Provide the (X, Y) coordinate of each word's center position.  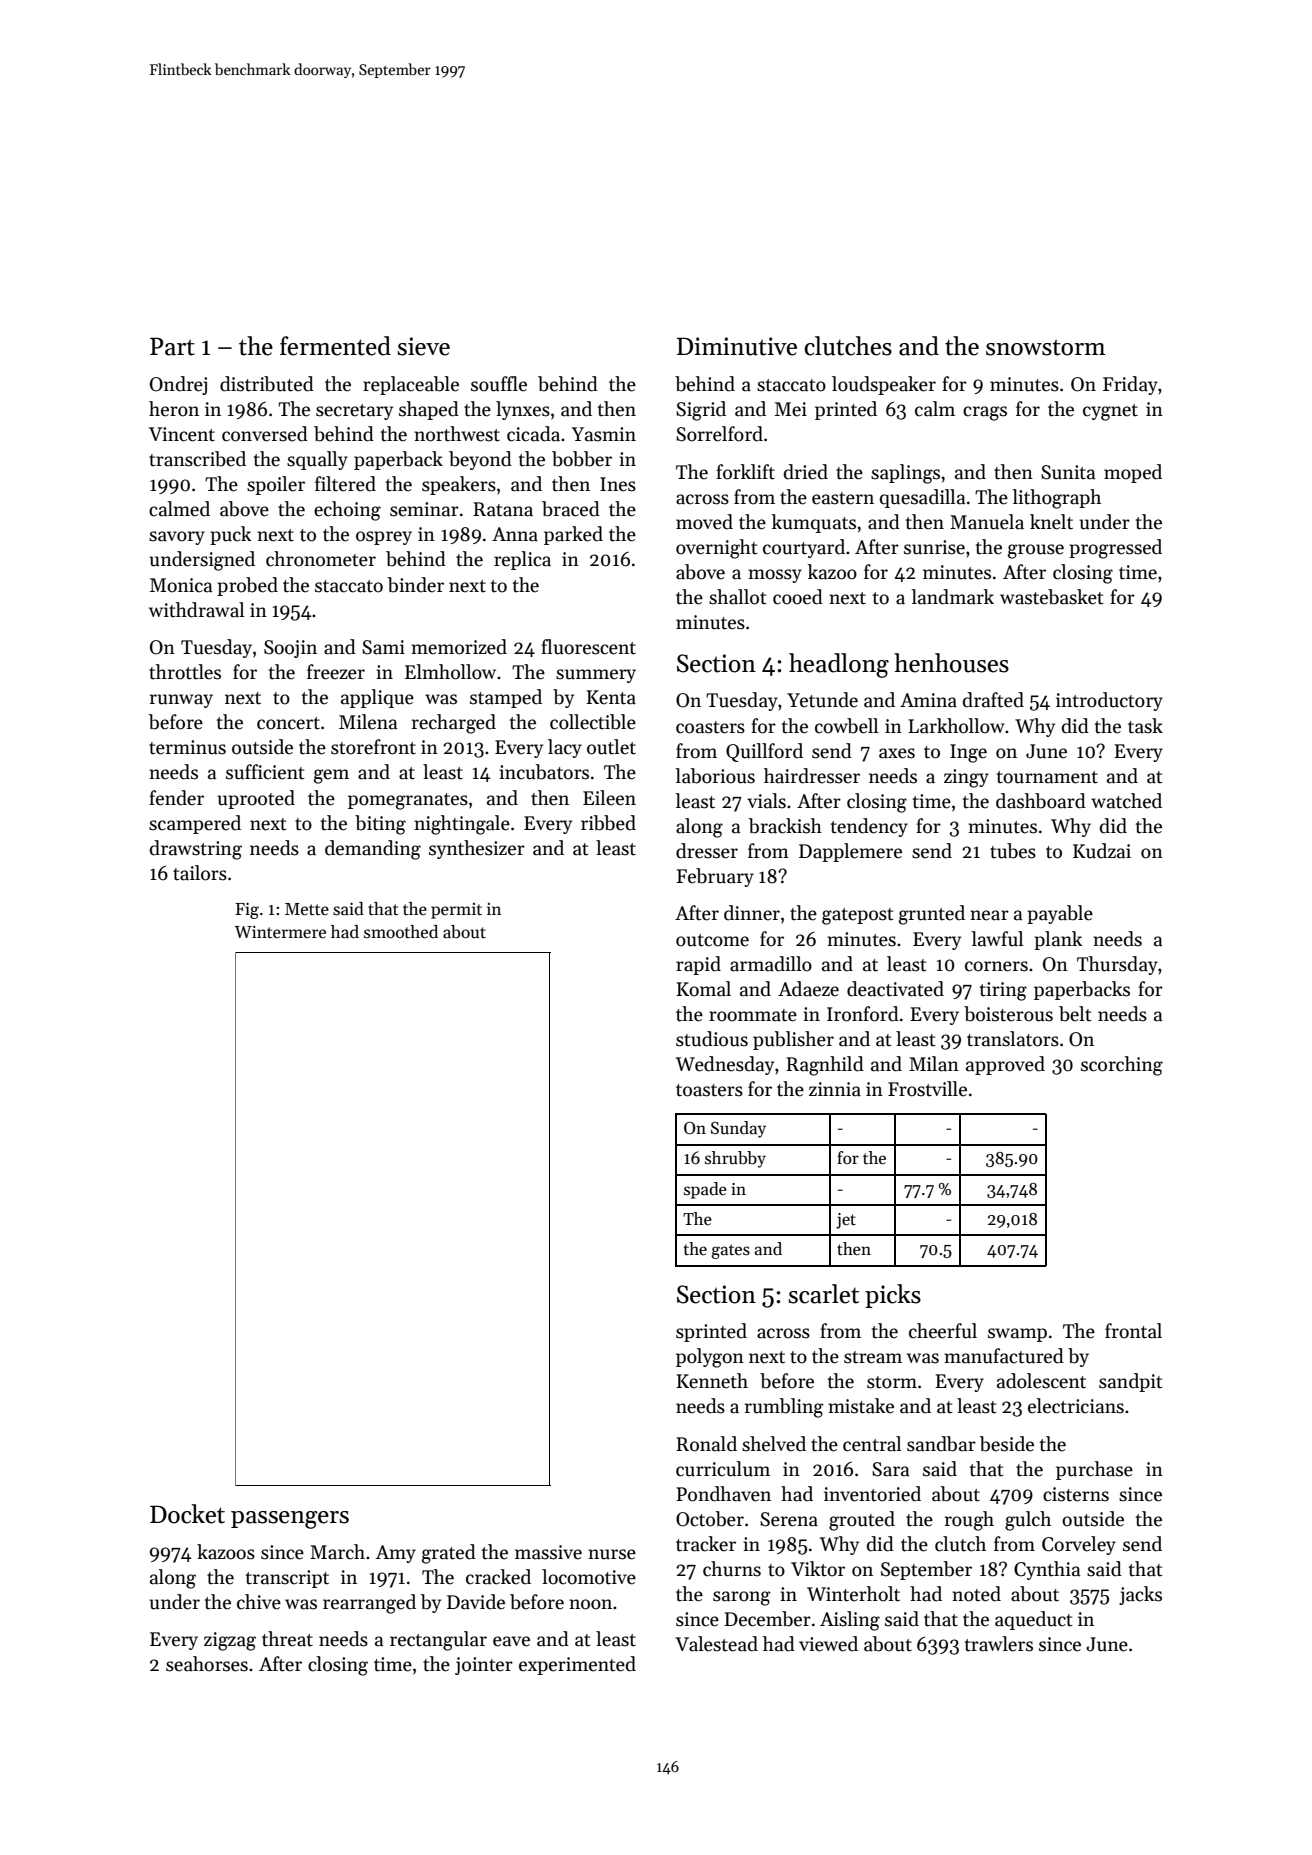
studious (712, 1039)
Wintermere (280, 932)
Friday (1130, 385)
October (710, 1519)
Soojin (290, 649)
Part (172, 346)
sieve (423, 346)
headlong (839, 665)
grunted (932, 915)
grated (449, 1554)
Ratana (503, 509)
